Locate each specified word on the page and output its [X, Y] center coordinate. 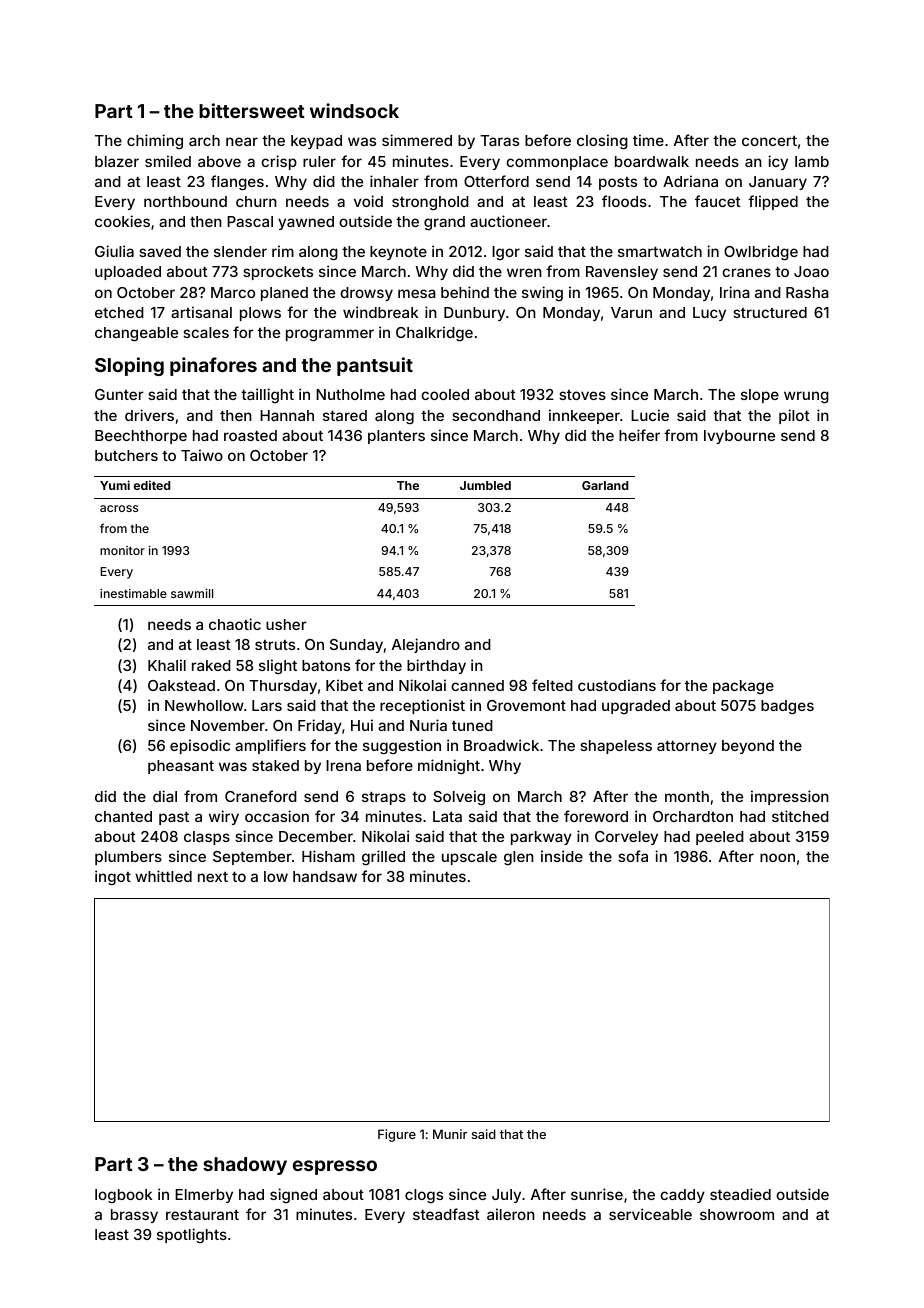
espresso [335, 1167]
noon [777, 857]
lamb [812, 161]
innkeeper [584, 416]
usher [286, 624]
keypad [316, 142]
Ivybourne [739, 437]
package [743, 687]
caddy [682, 1196]
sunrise [597, 1194]
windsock [354, 110]
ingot [113, 877]
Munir [450, 1134]
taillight [267, 395]
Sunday [356, 646]
